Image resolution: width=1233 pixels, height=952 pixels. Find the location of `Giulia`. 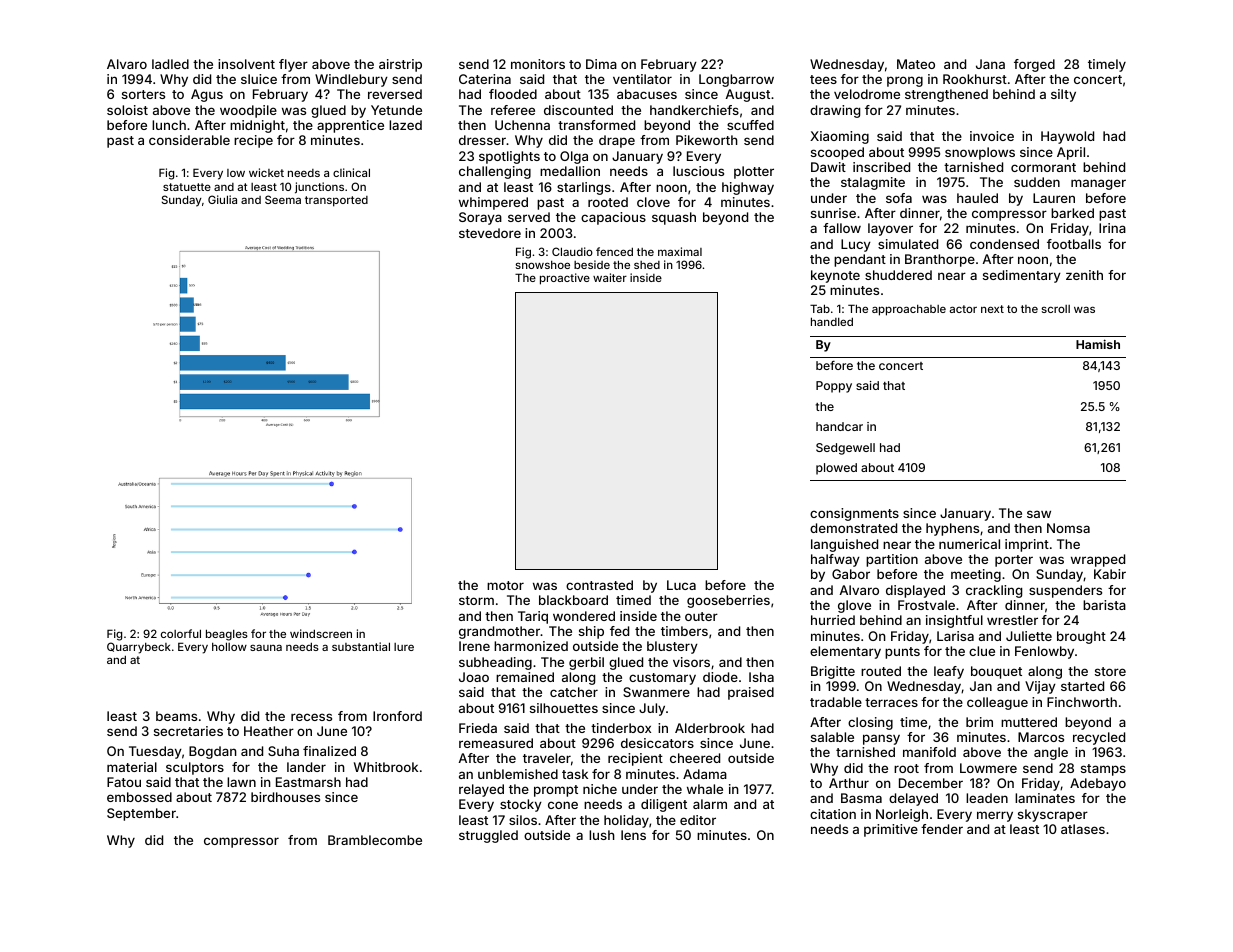

Giulia is located at coordinates (222, 199).
